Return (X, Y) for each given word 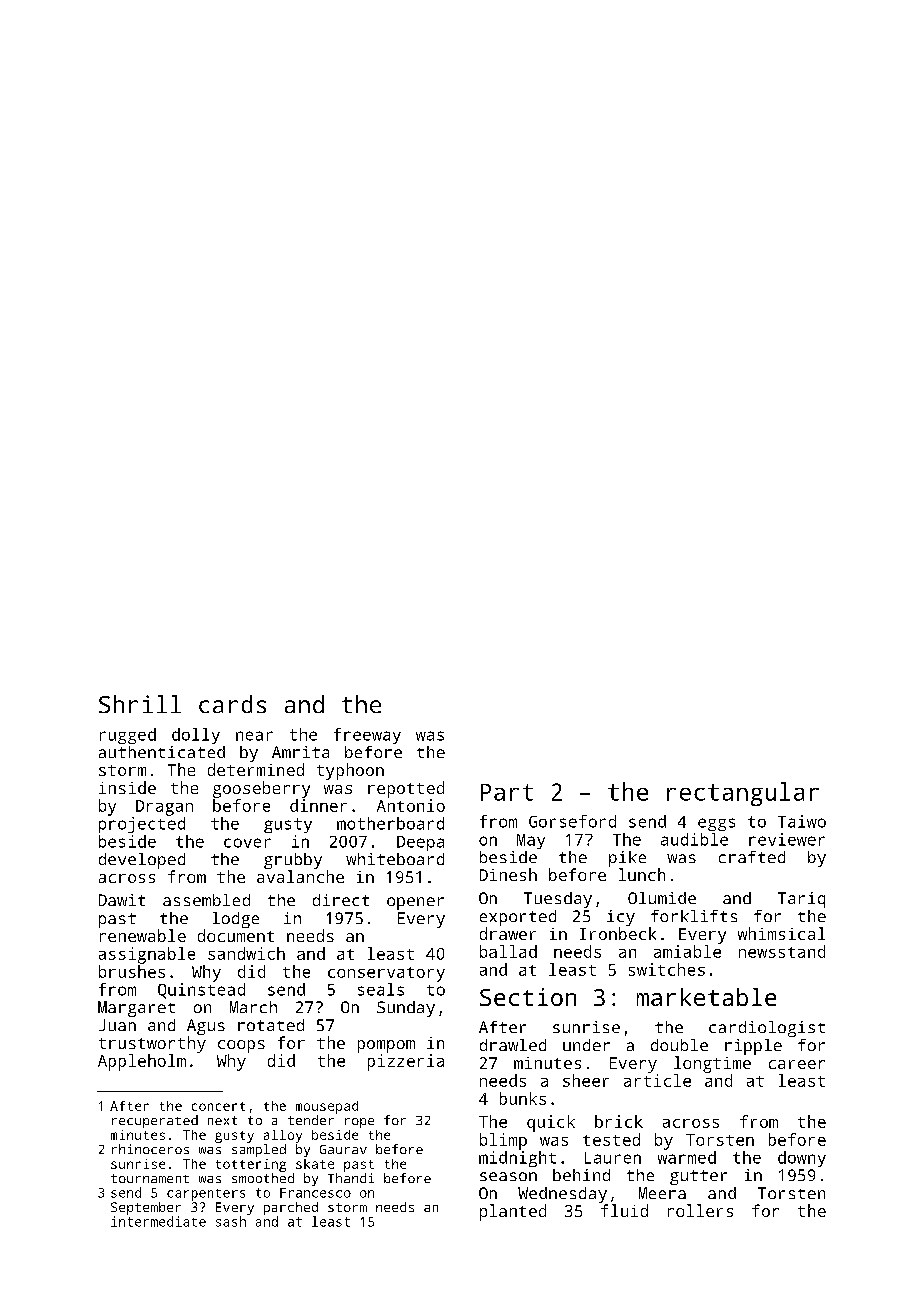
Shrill (140, 704)
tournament (150, 1178)
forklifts (694, 916)
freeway (367, 736)
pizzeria (406, 1062)
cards (232, 704)
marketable (706, 997)
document (236, 935)
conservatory (386, 974)
